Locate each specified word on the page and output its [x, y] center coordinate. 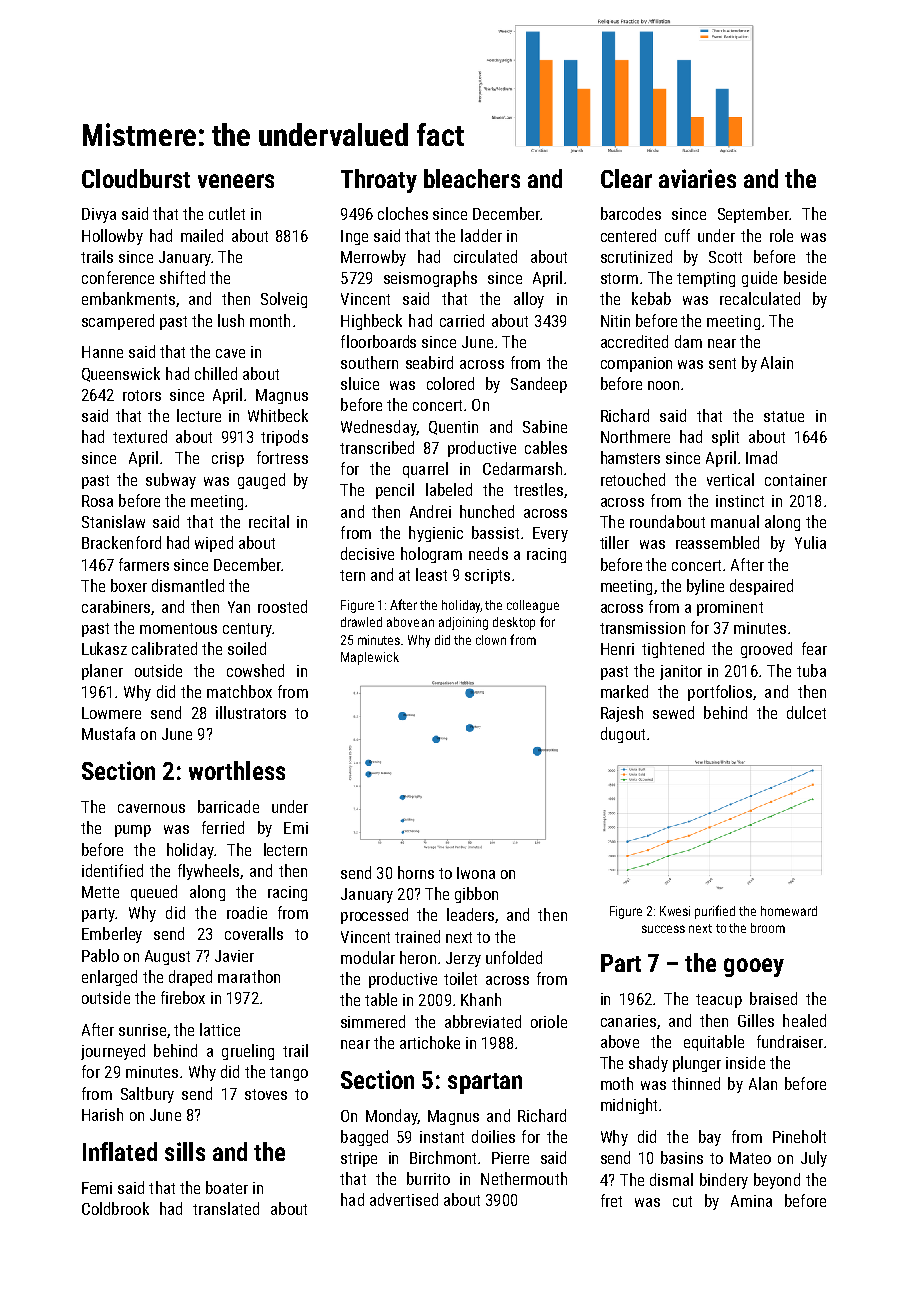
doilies [493, 1136]
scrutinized [636, 256]
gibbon [476, 895]
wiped [214, 544]
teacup [719, 1001]
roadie [247, 912]
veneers [236, 181]
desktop [514, 623]
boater [227, 1187]
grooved [766, 650]
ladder [481, 235]
